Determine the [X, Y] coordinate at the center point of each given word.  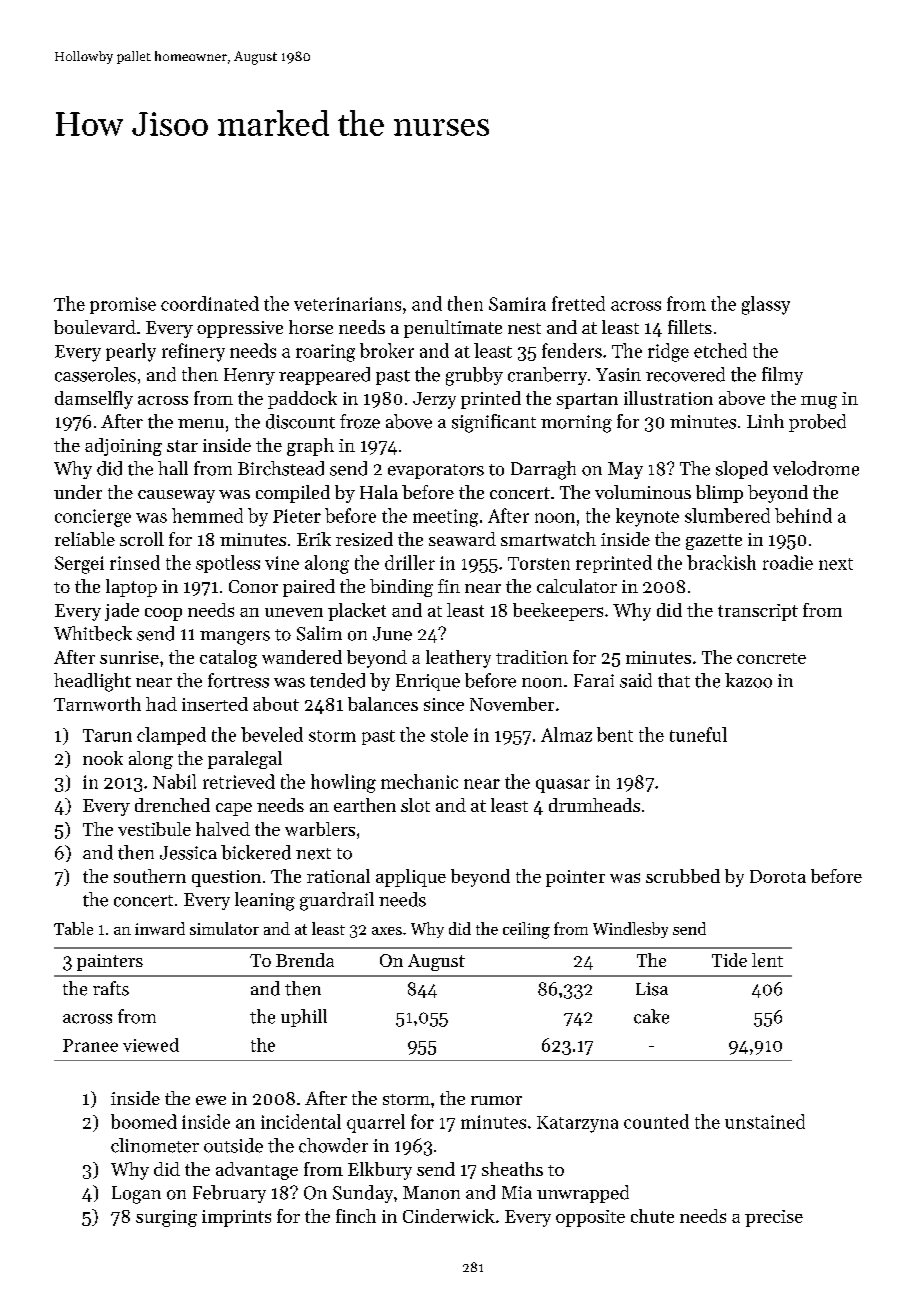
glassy [766, 305]
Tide [729, 960]
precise [774, 1218]
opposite [590, 1218]
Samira [517, 304]
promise [123, 305]
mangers [235, 638]
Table [73, 928]
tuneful [698, 734]
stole [449, 734]
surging [166, 1218]
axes [387, 931]
